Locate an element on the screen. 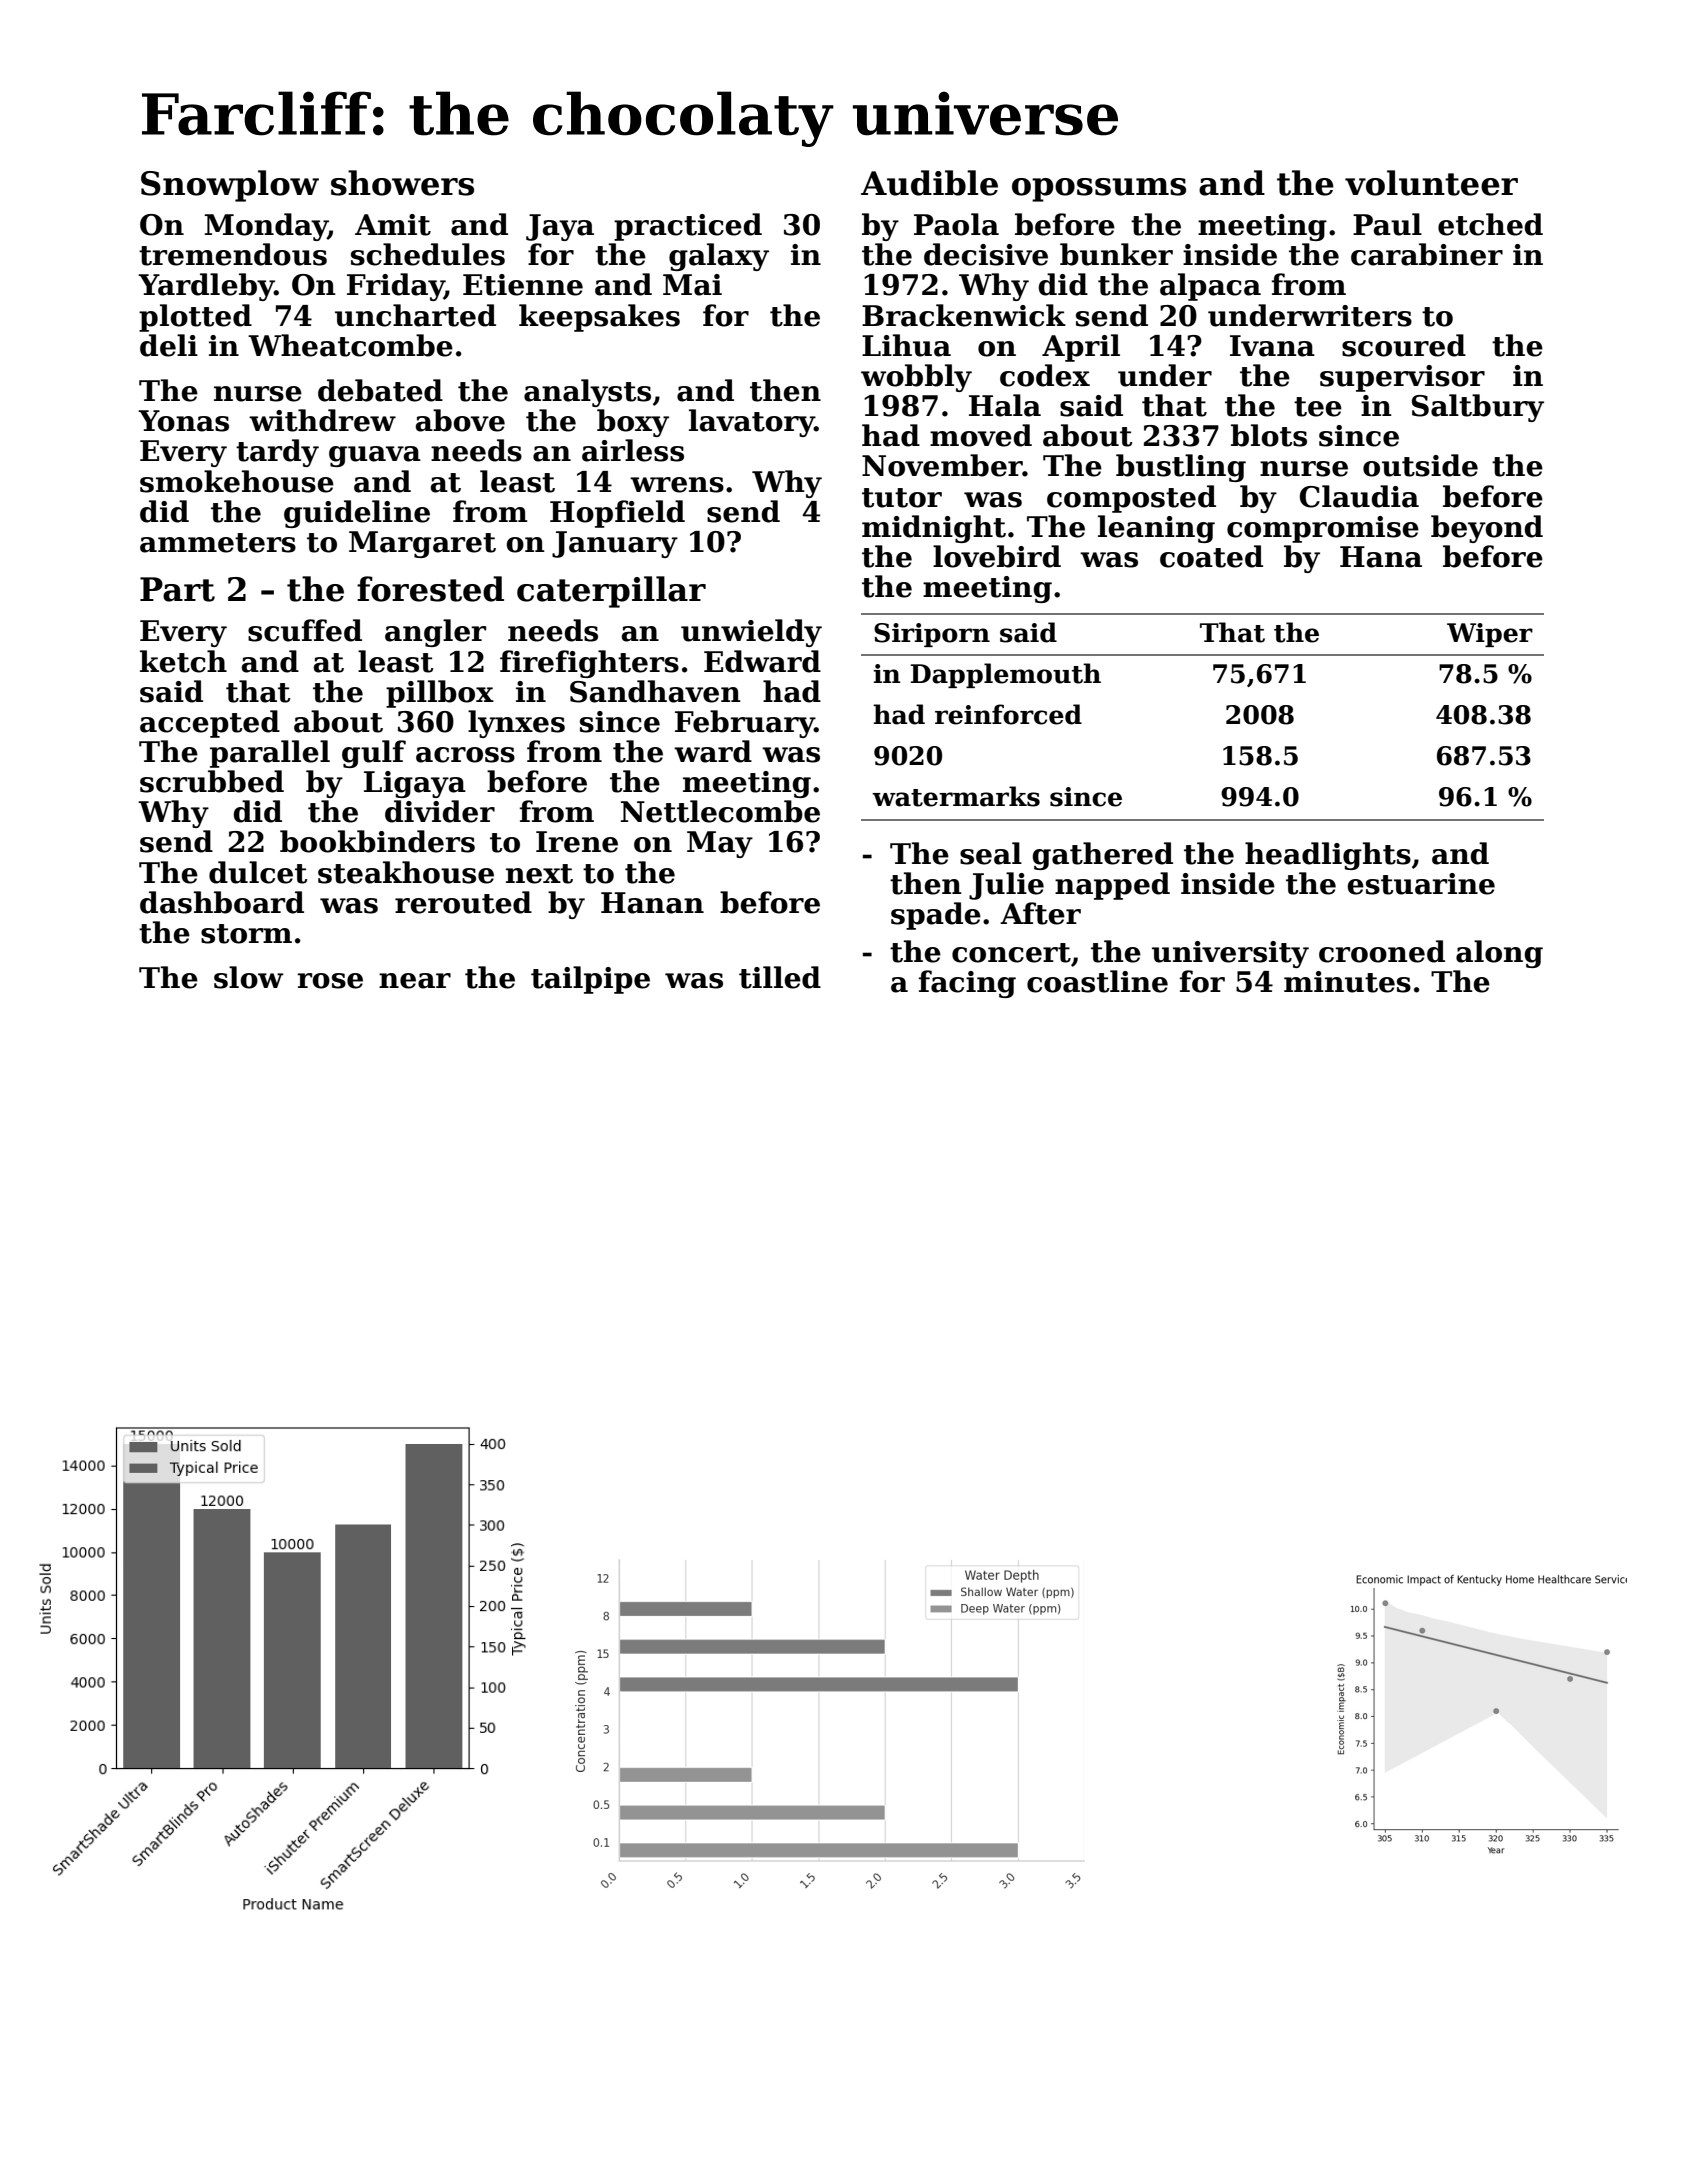 The height and width of the screenshot is (2178, 1683). Dapplemouth is located at coordinates (1006, 675).
